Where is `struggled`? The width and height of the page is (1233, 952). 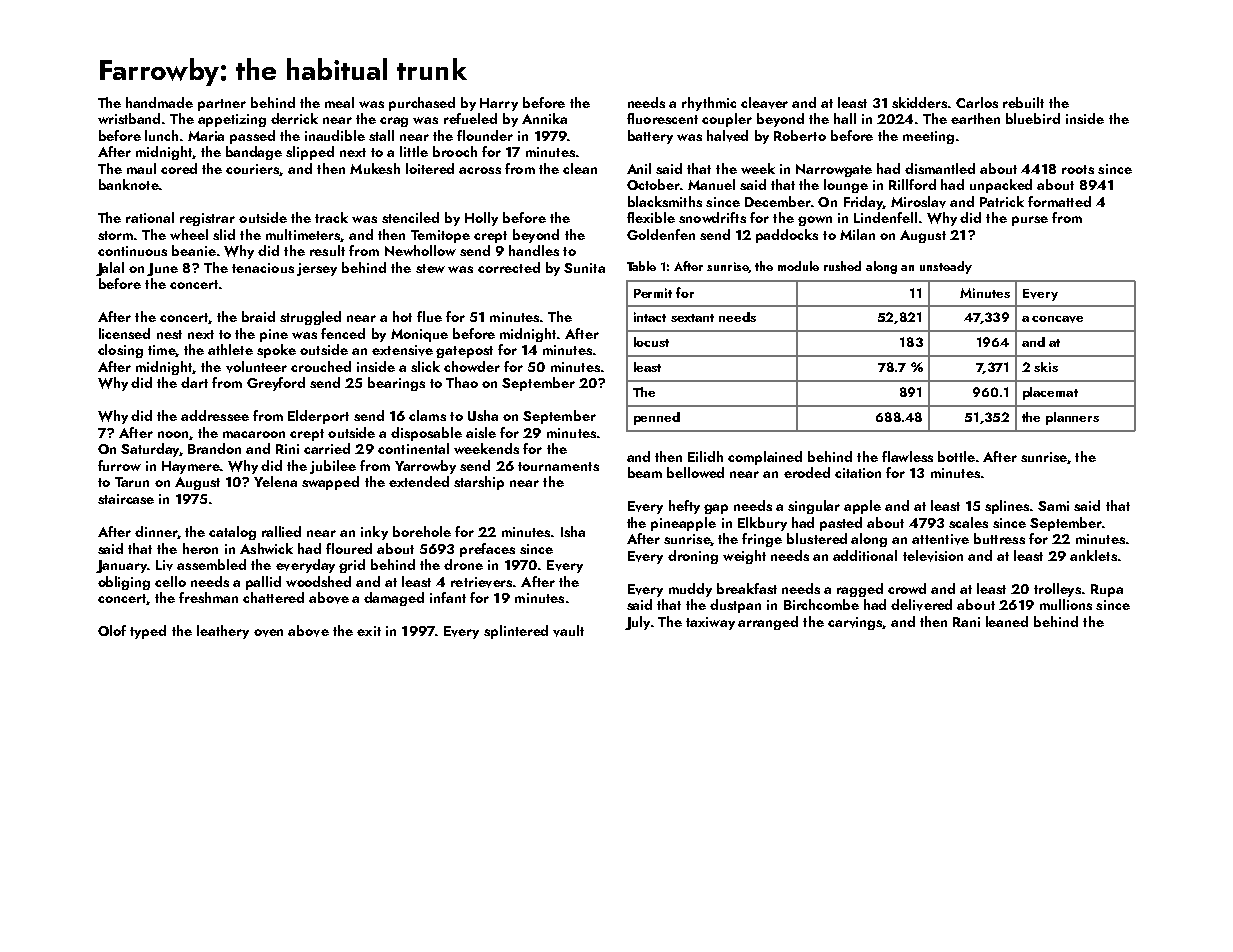
struggled is located at coordinates (310, 318).
